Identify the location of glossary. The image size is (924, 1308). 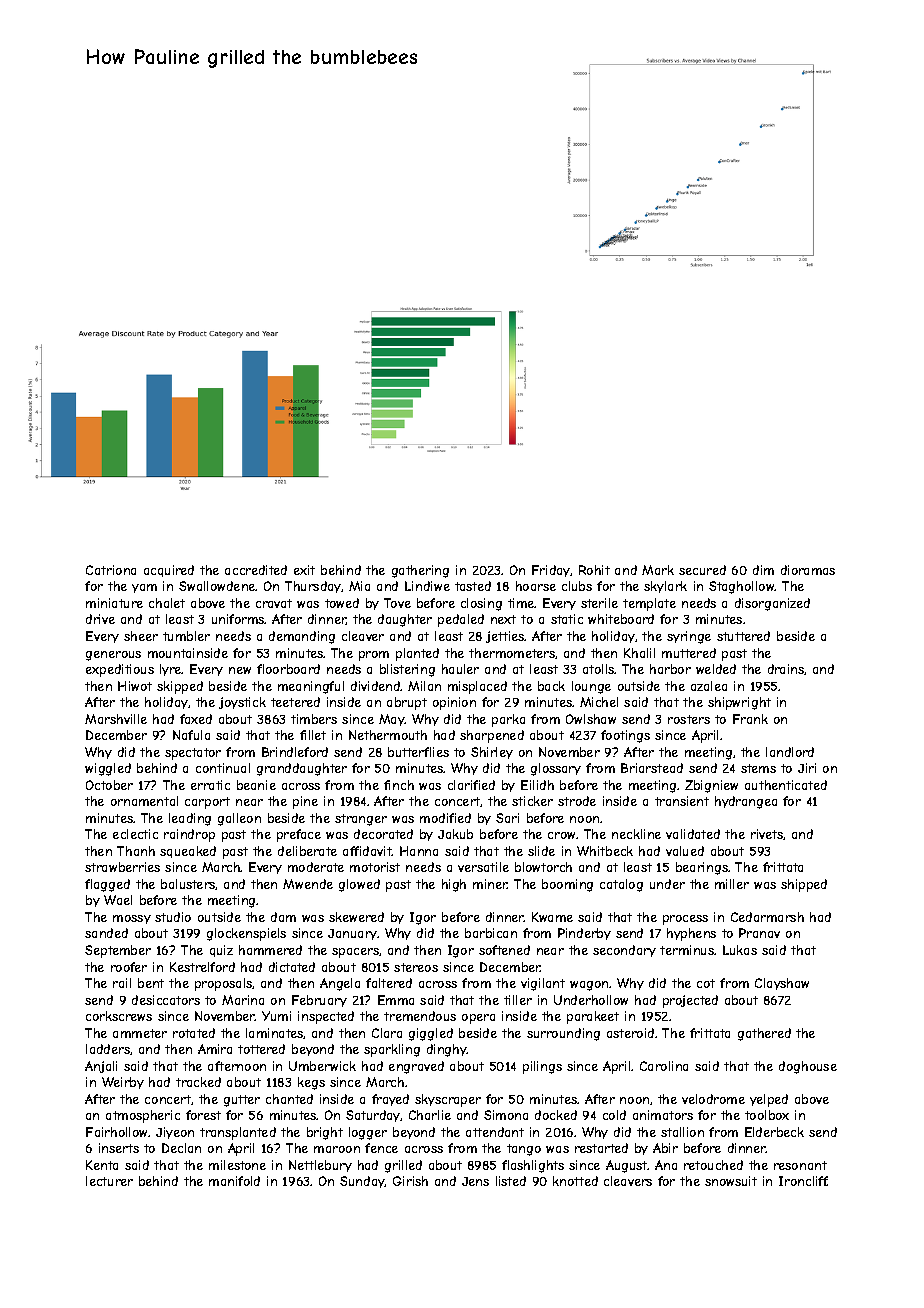
(556, 769).
